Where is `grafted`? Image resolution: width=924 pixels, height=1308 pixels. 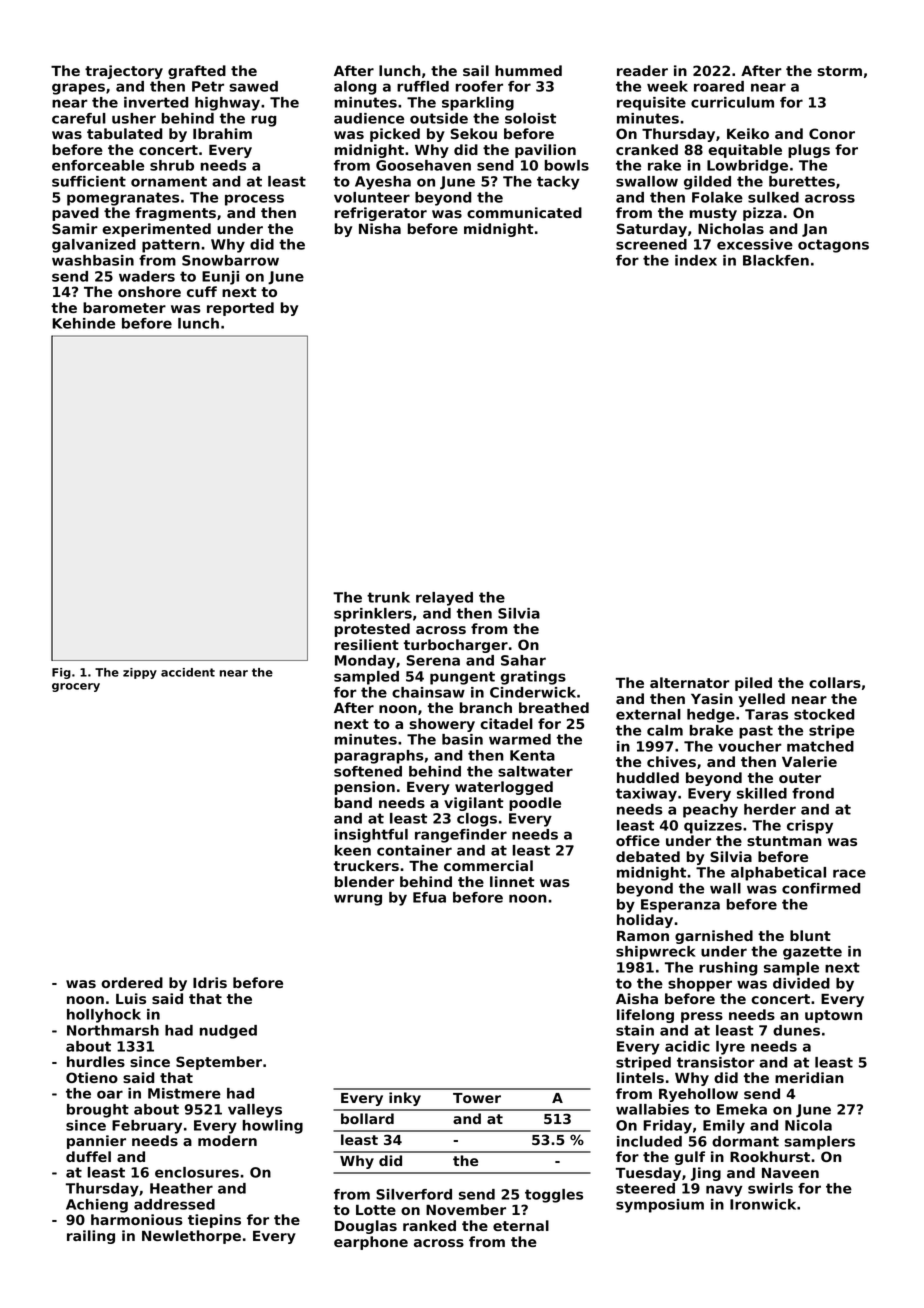
grafted is located at coordinates (197, 72).
